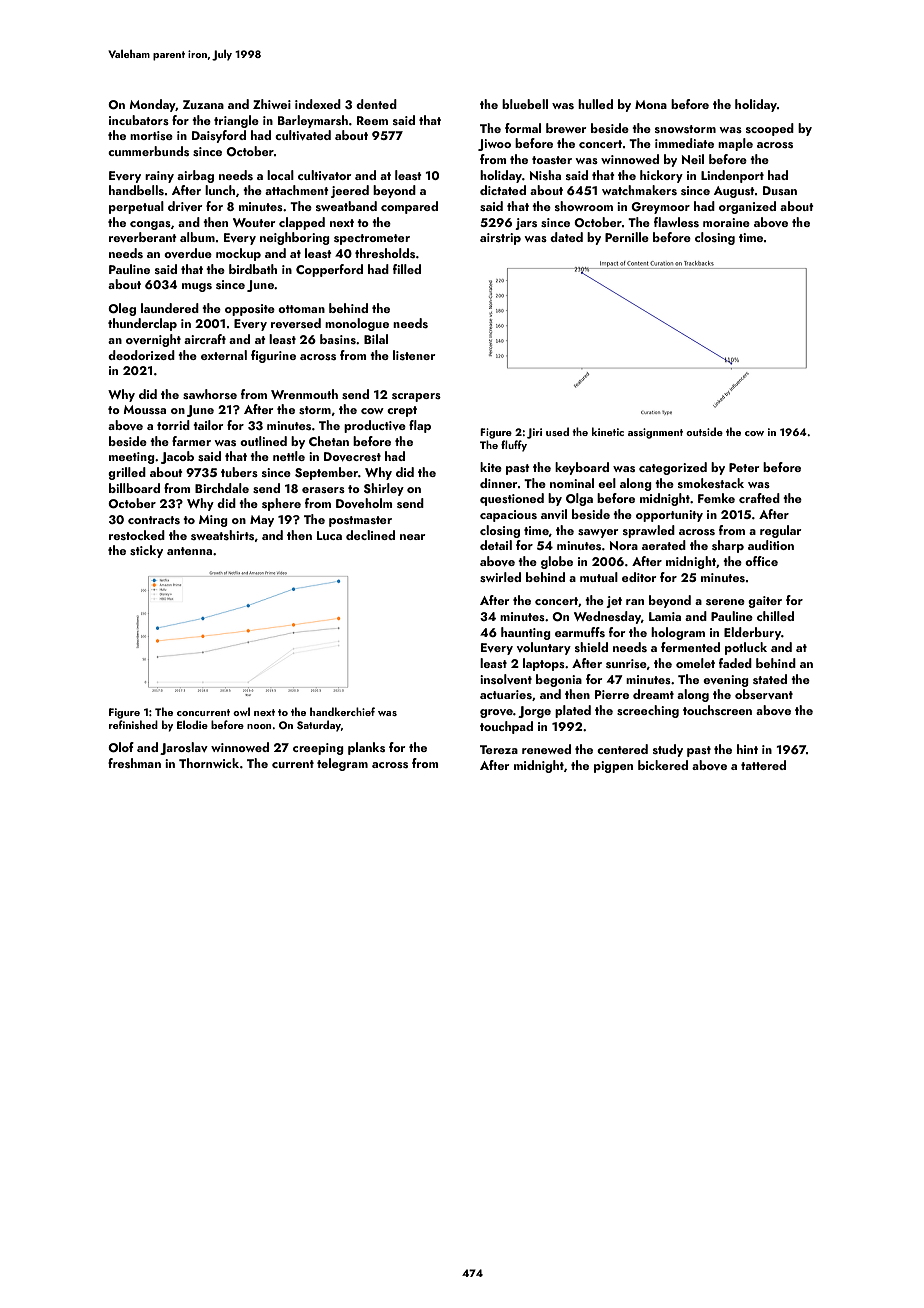 Image resolution: width=924 pixels, height=1308 pixels. What do you see at coordinates (139, 120) in the screenshot?
I see `incubators` at bounding box center [139, 120].
